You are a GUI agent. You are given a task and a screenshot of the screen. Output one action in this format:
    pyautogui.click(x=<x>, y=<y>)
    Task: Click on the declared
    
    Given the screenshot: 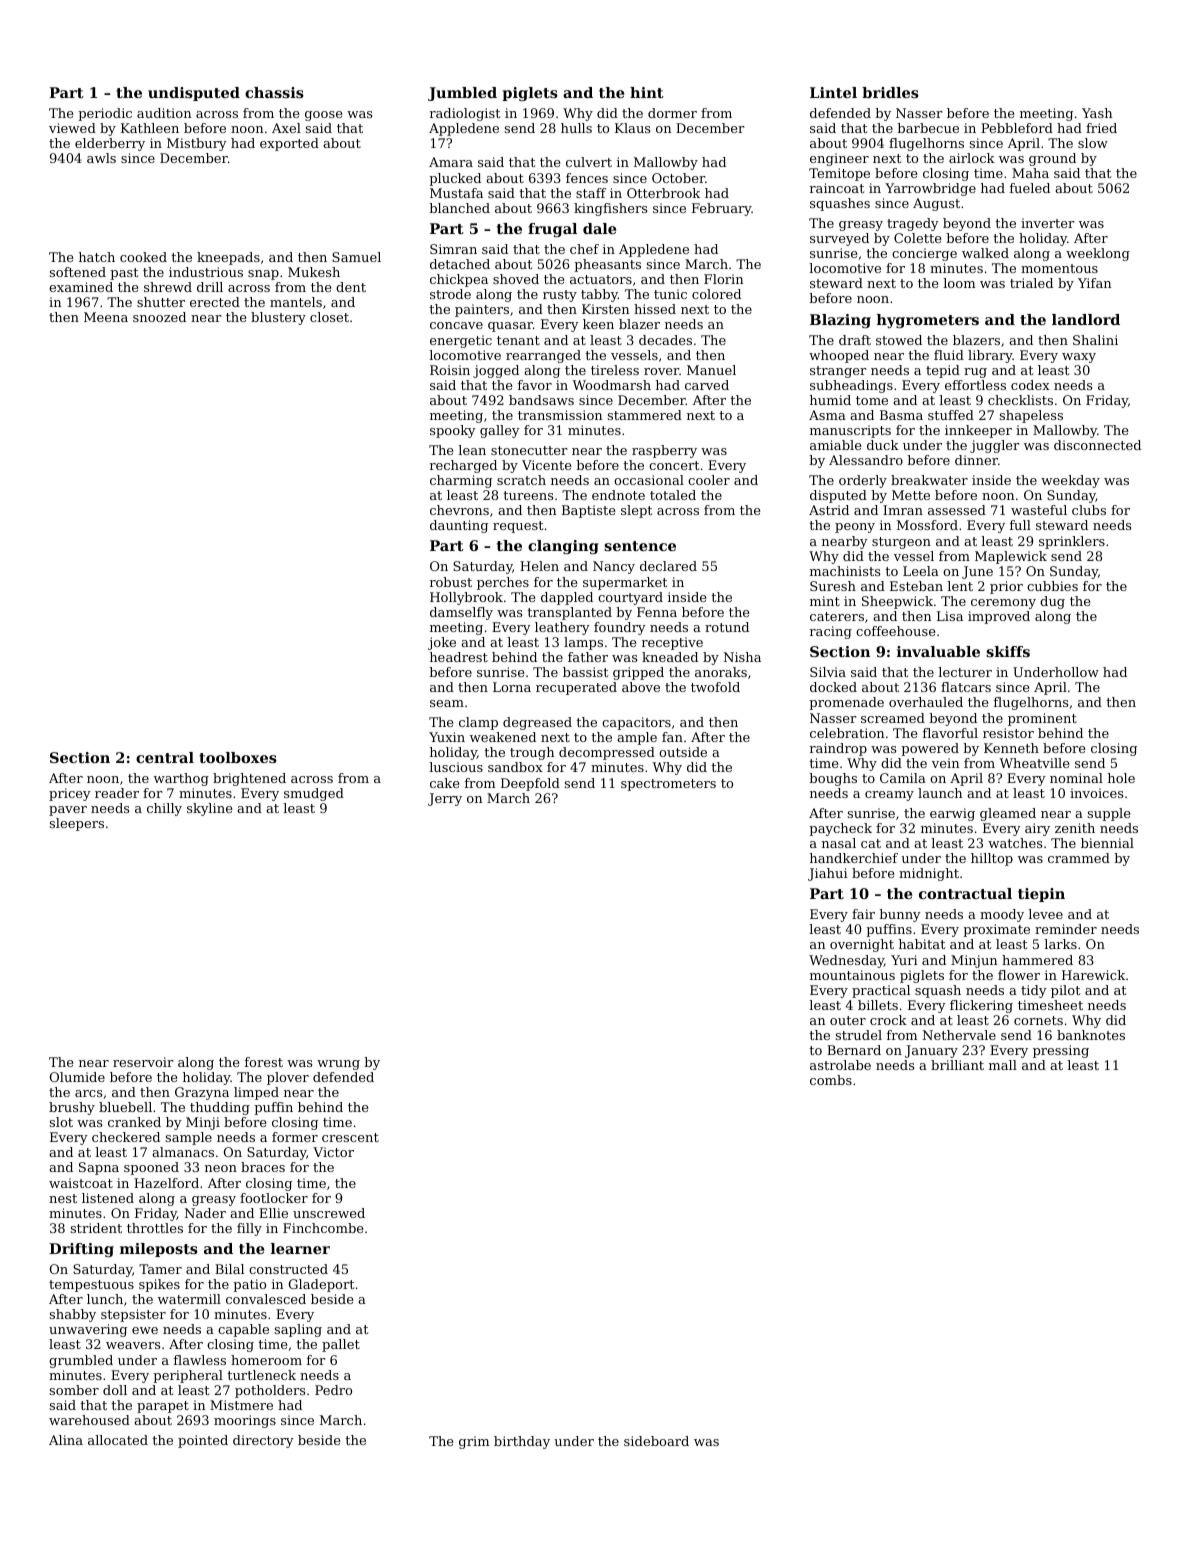 What is the action you would take?
    pyautogui.click(x=668, y=566)
